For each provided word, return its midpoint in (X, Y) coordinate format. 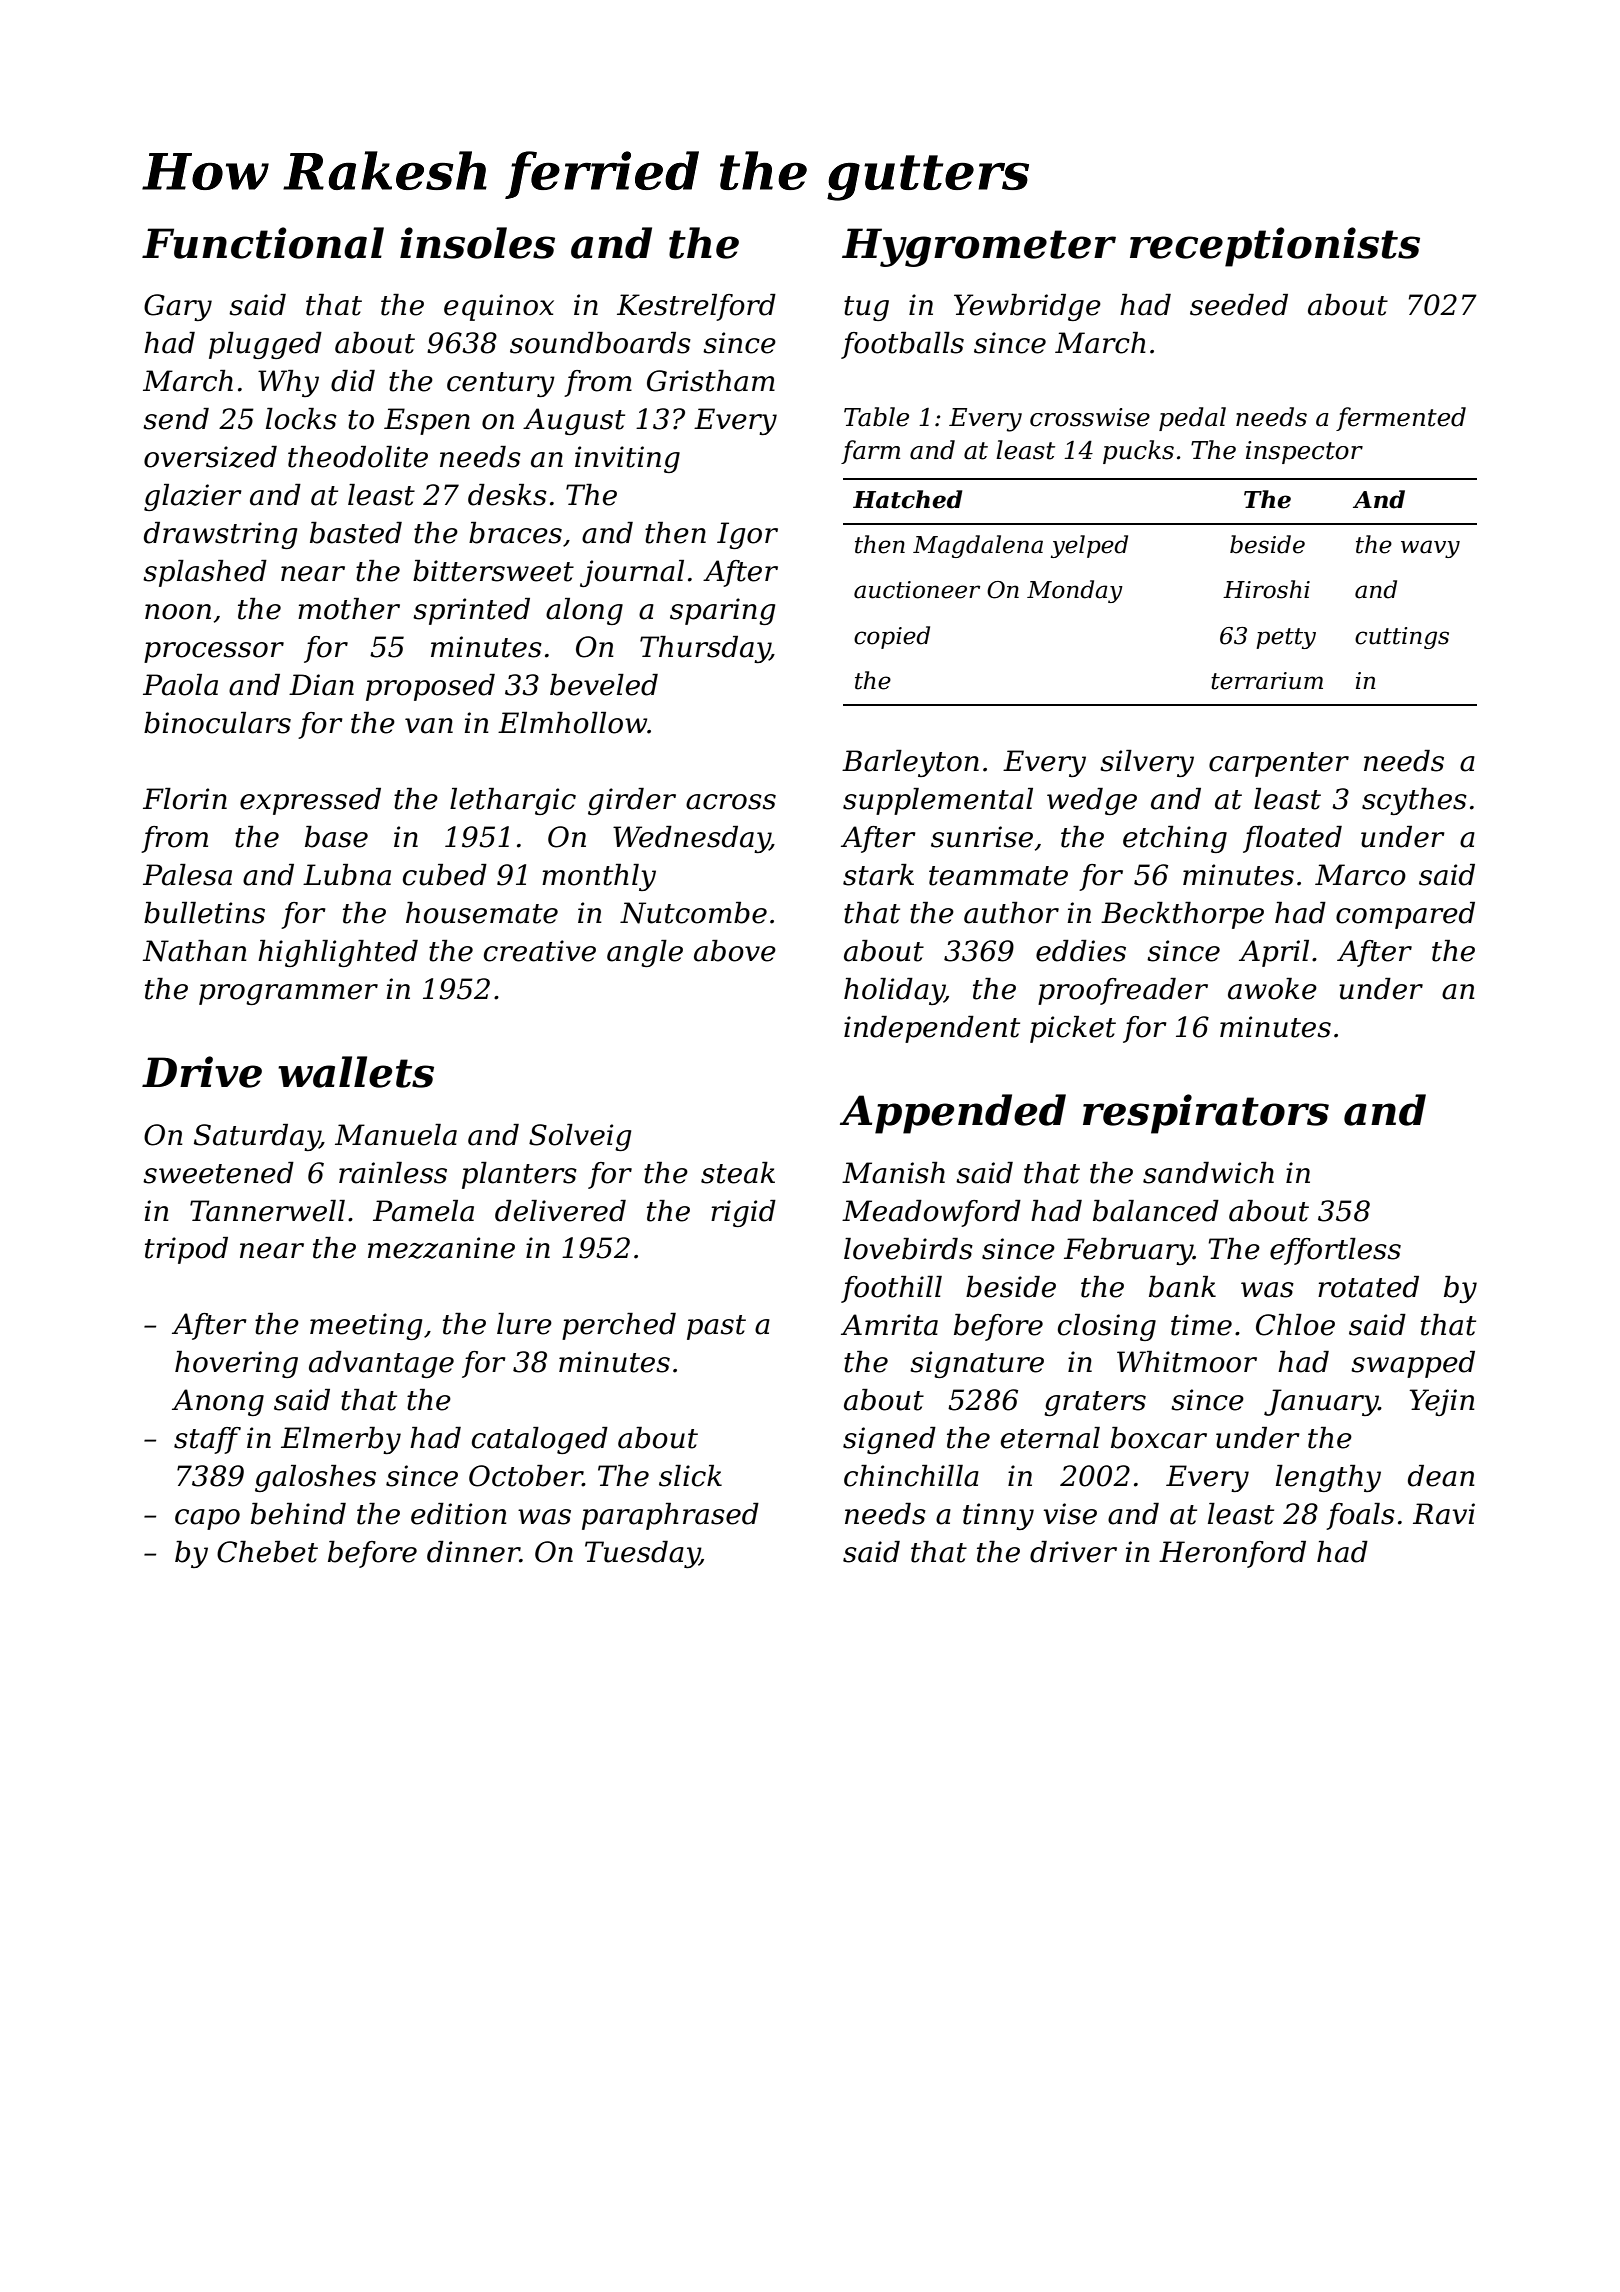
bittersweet (493, 571)
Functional (263, 243)
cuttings (1402, 638)
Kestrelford (696, 307)
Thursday (705, 649)
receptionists (1275, 247)
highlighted (338, 953)
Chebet (267, 1552)
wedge (1092, 801)
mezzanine (441, 1248)
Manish (893, 1173)
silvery (1147, 763)
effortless (1335, 1251)
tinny (998, 1516)
